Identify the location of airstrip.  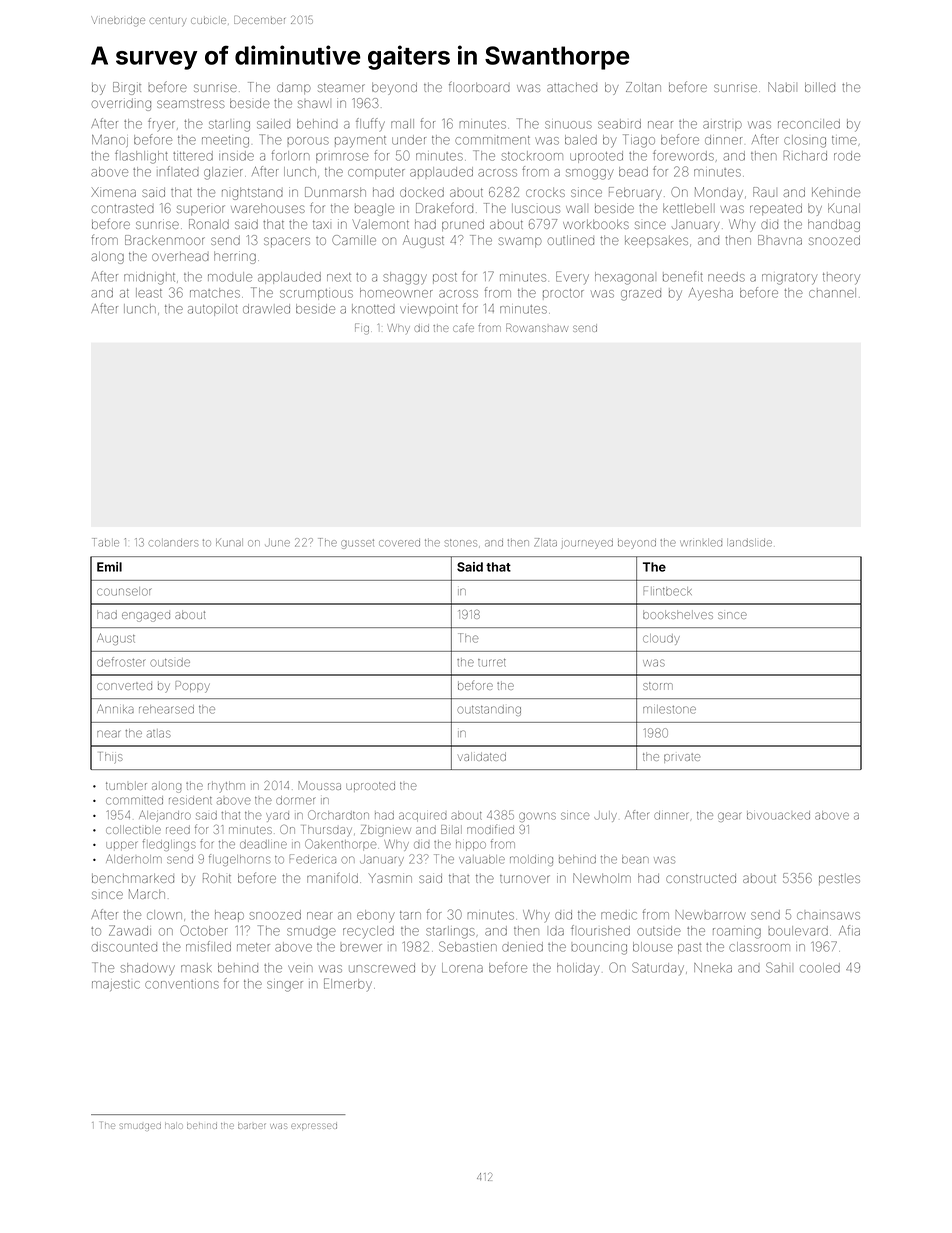
(722, 125).
